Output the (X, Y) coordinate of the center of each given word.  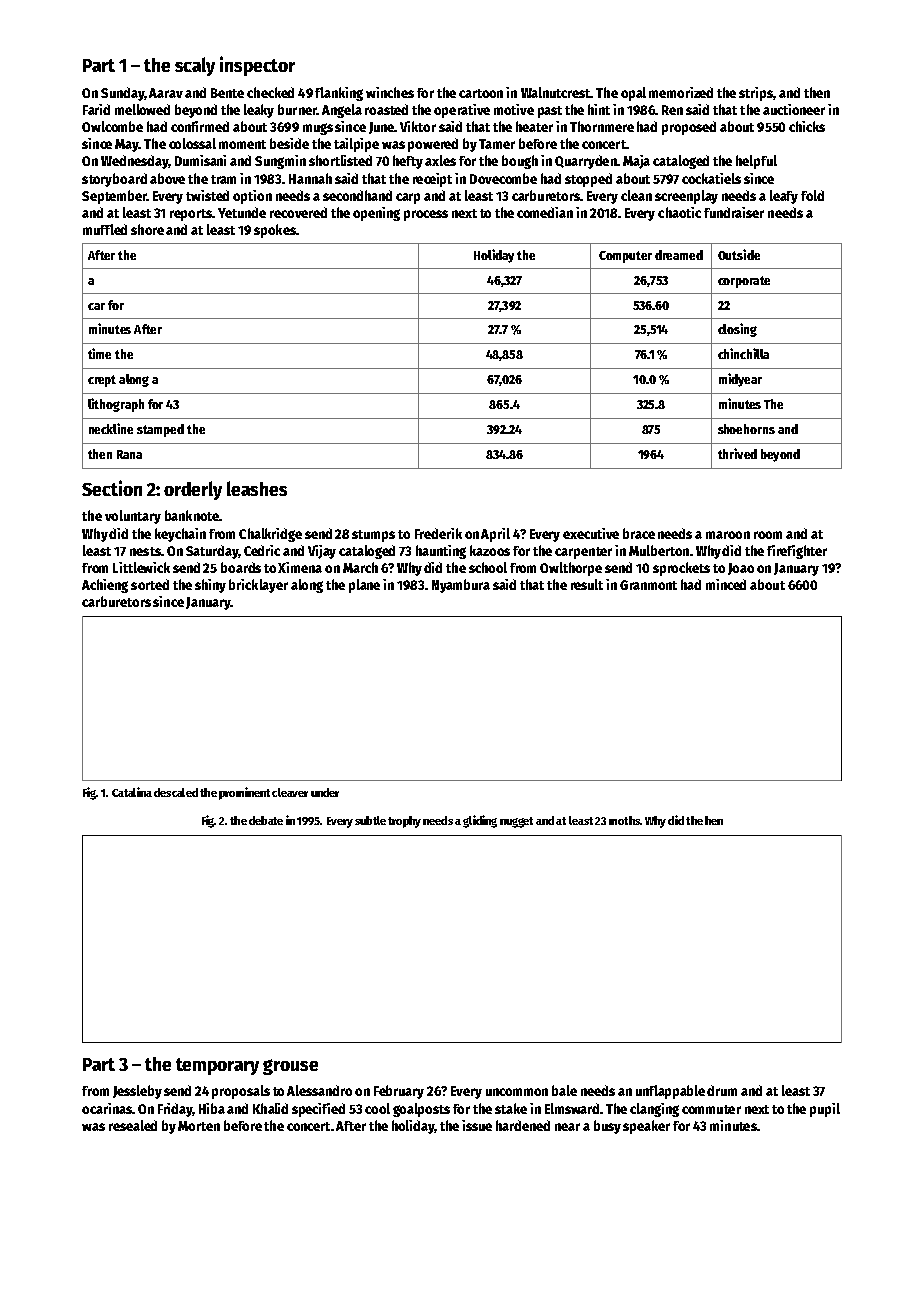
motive (514, 109)
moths (624, 820)
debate (266, 820)
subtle (370, 820)
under (325, 792)
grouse (290, 1067)
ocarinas (107, 1108)
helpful (756, 162)
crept (102, 381)
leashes (257, 488)
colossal (192, 143)
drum (722, 1090)
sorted (150, 584)
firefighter (797, 552)
